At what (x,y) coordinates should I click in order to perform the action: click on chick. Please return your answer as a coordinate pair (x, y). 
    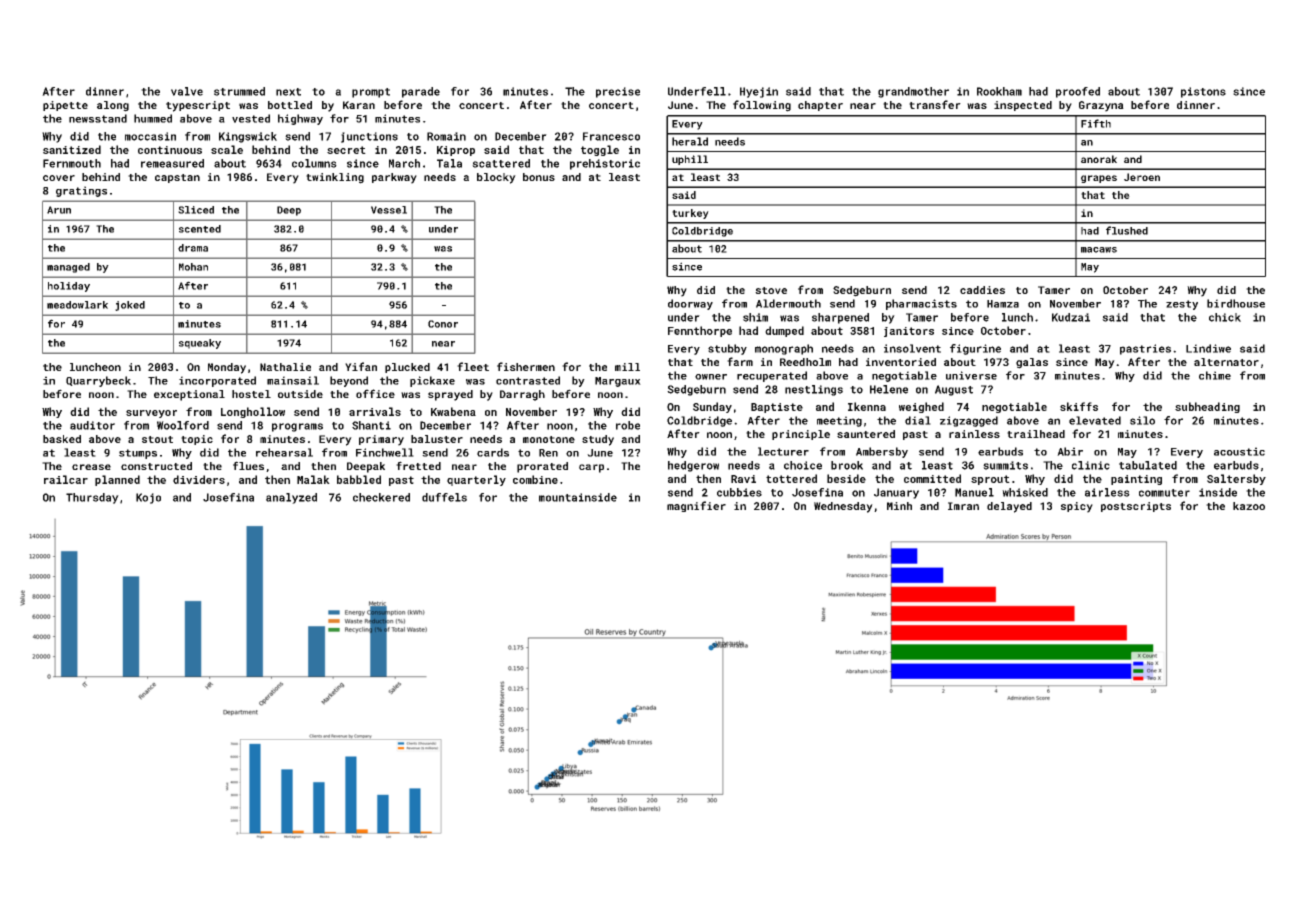
    Looking at the image, I should click on (1225, 317).
